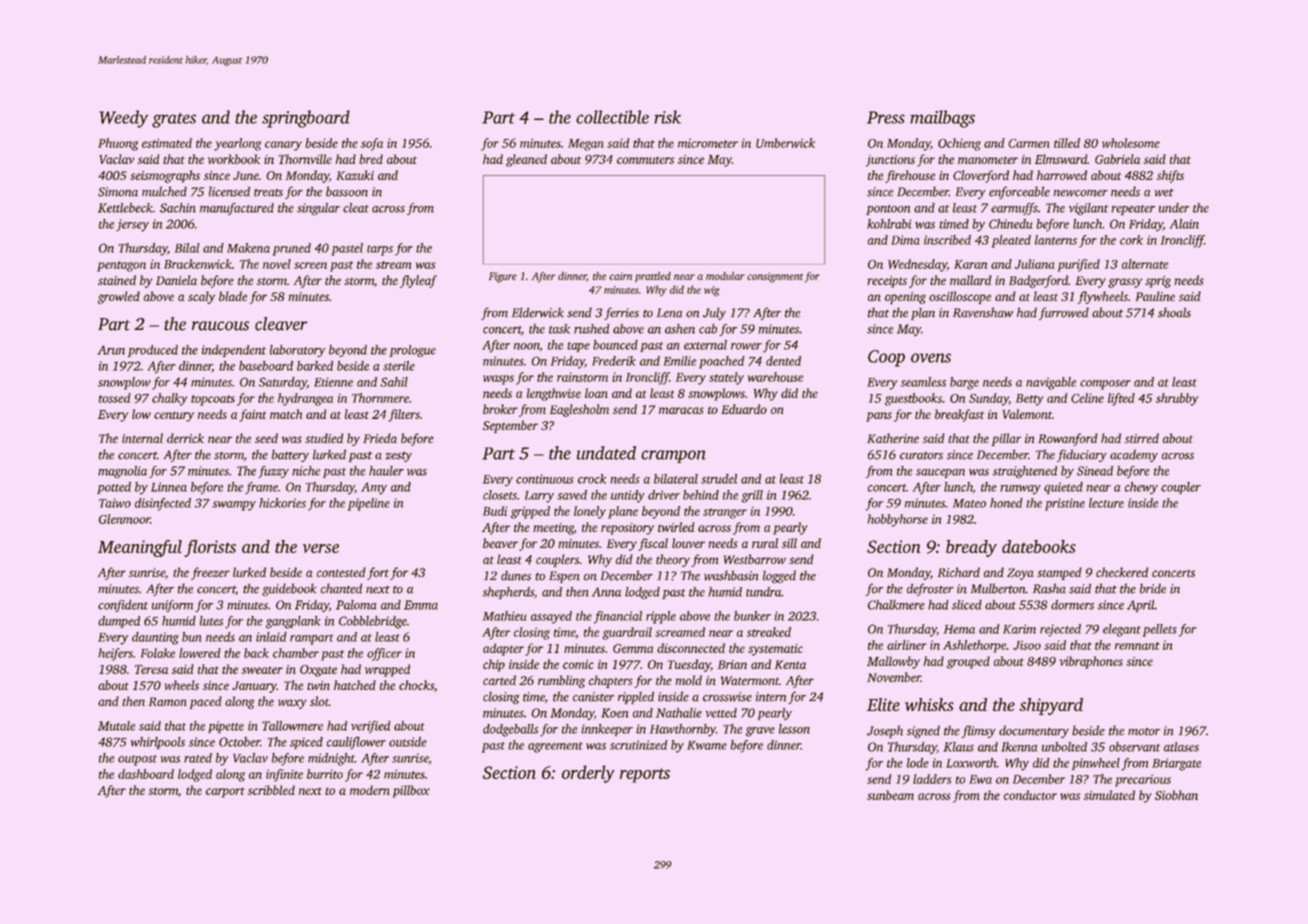  Describe the element at coordinates (942, 119) in the screenshot. I see `mailbags` at that location.
